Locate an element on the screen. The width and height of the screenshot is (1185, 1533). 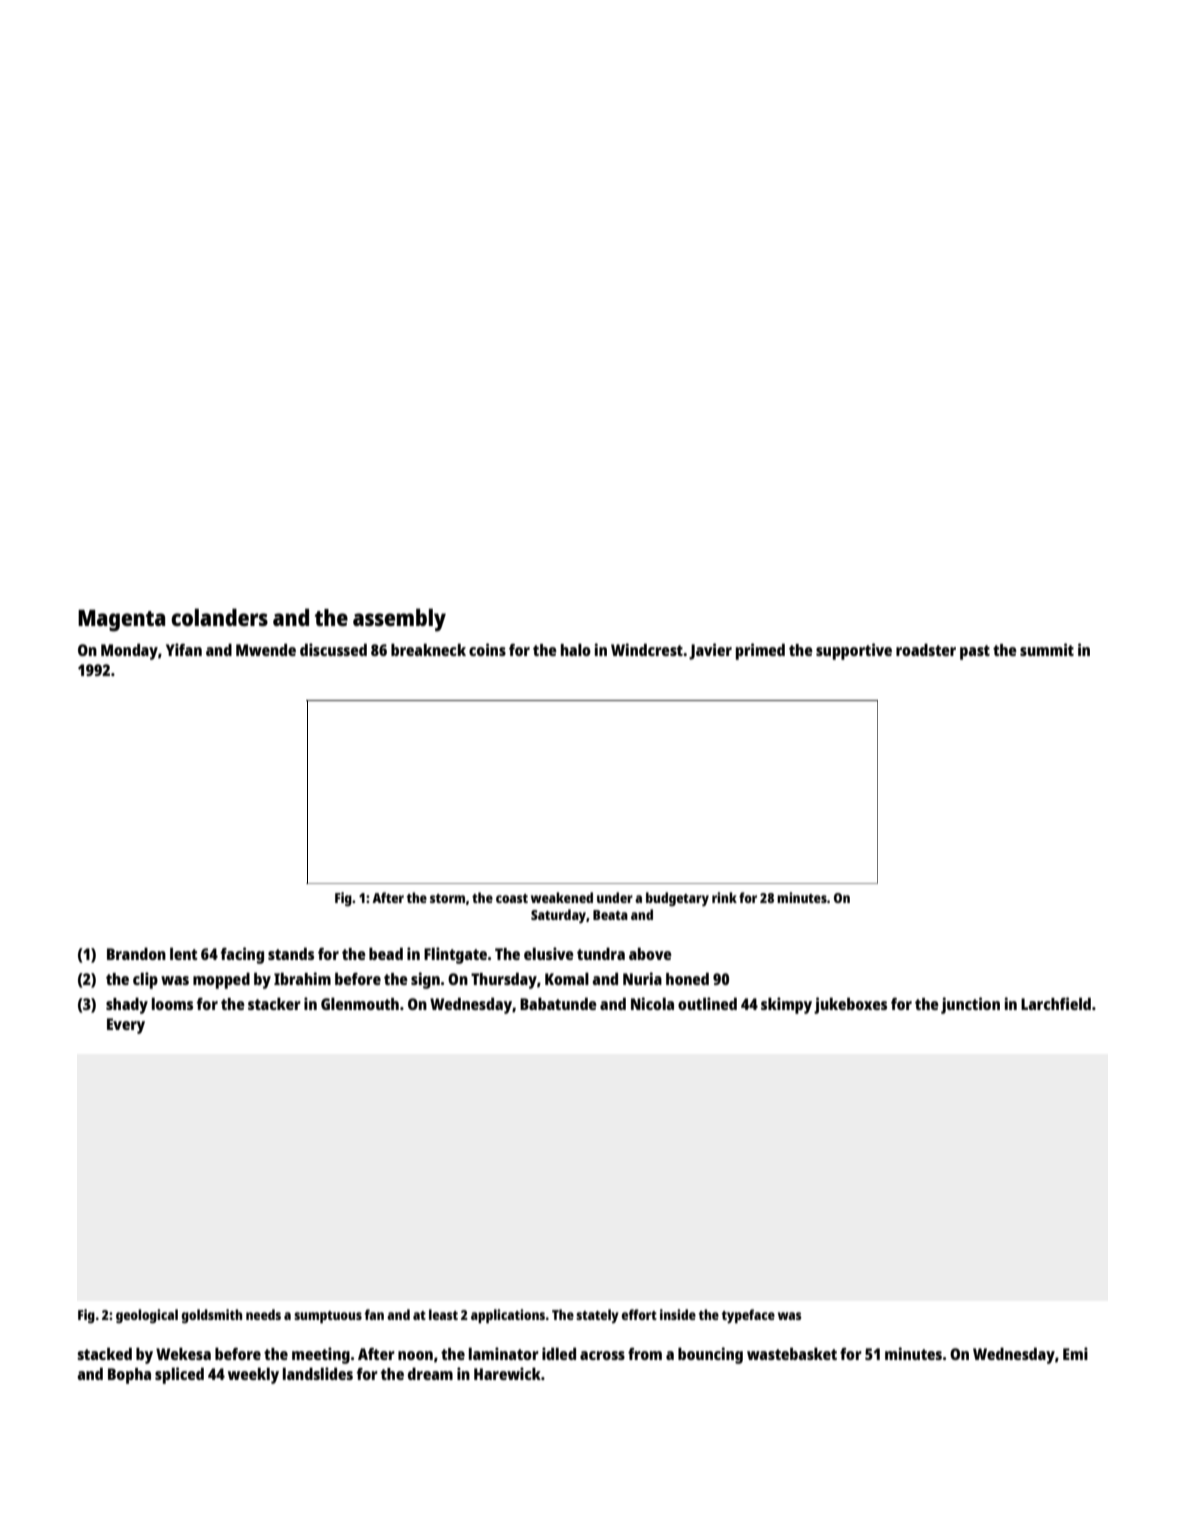
under is located at coordinates (615, 897).
